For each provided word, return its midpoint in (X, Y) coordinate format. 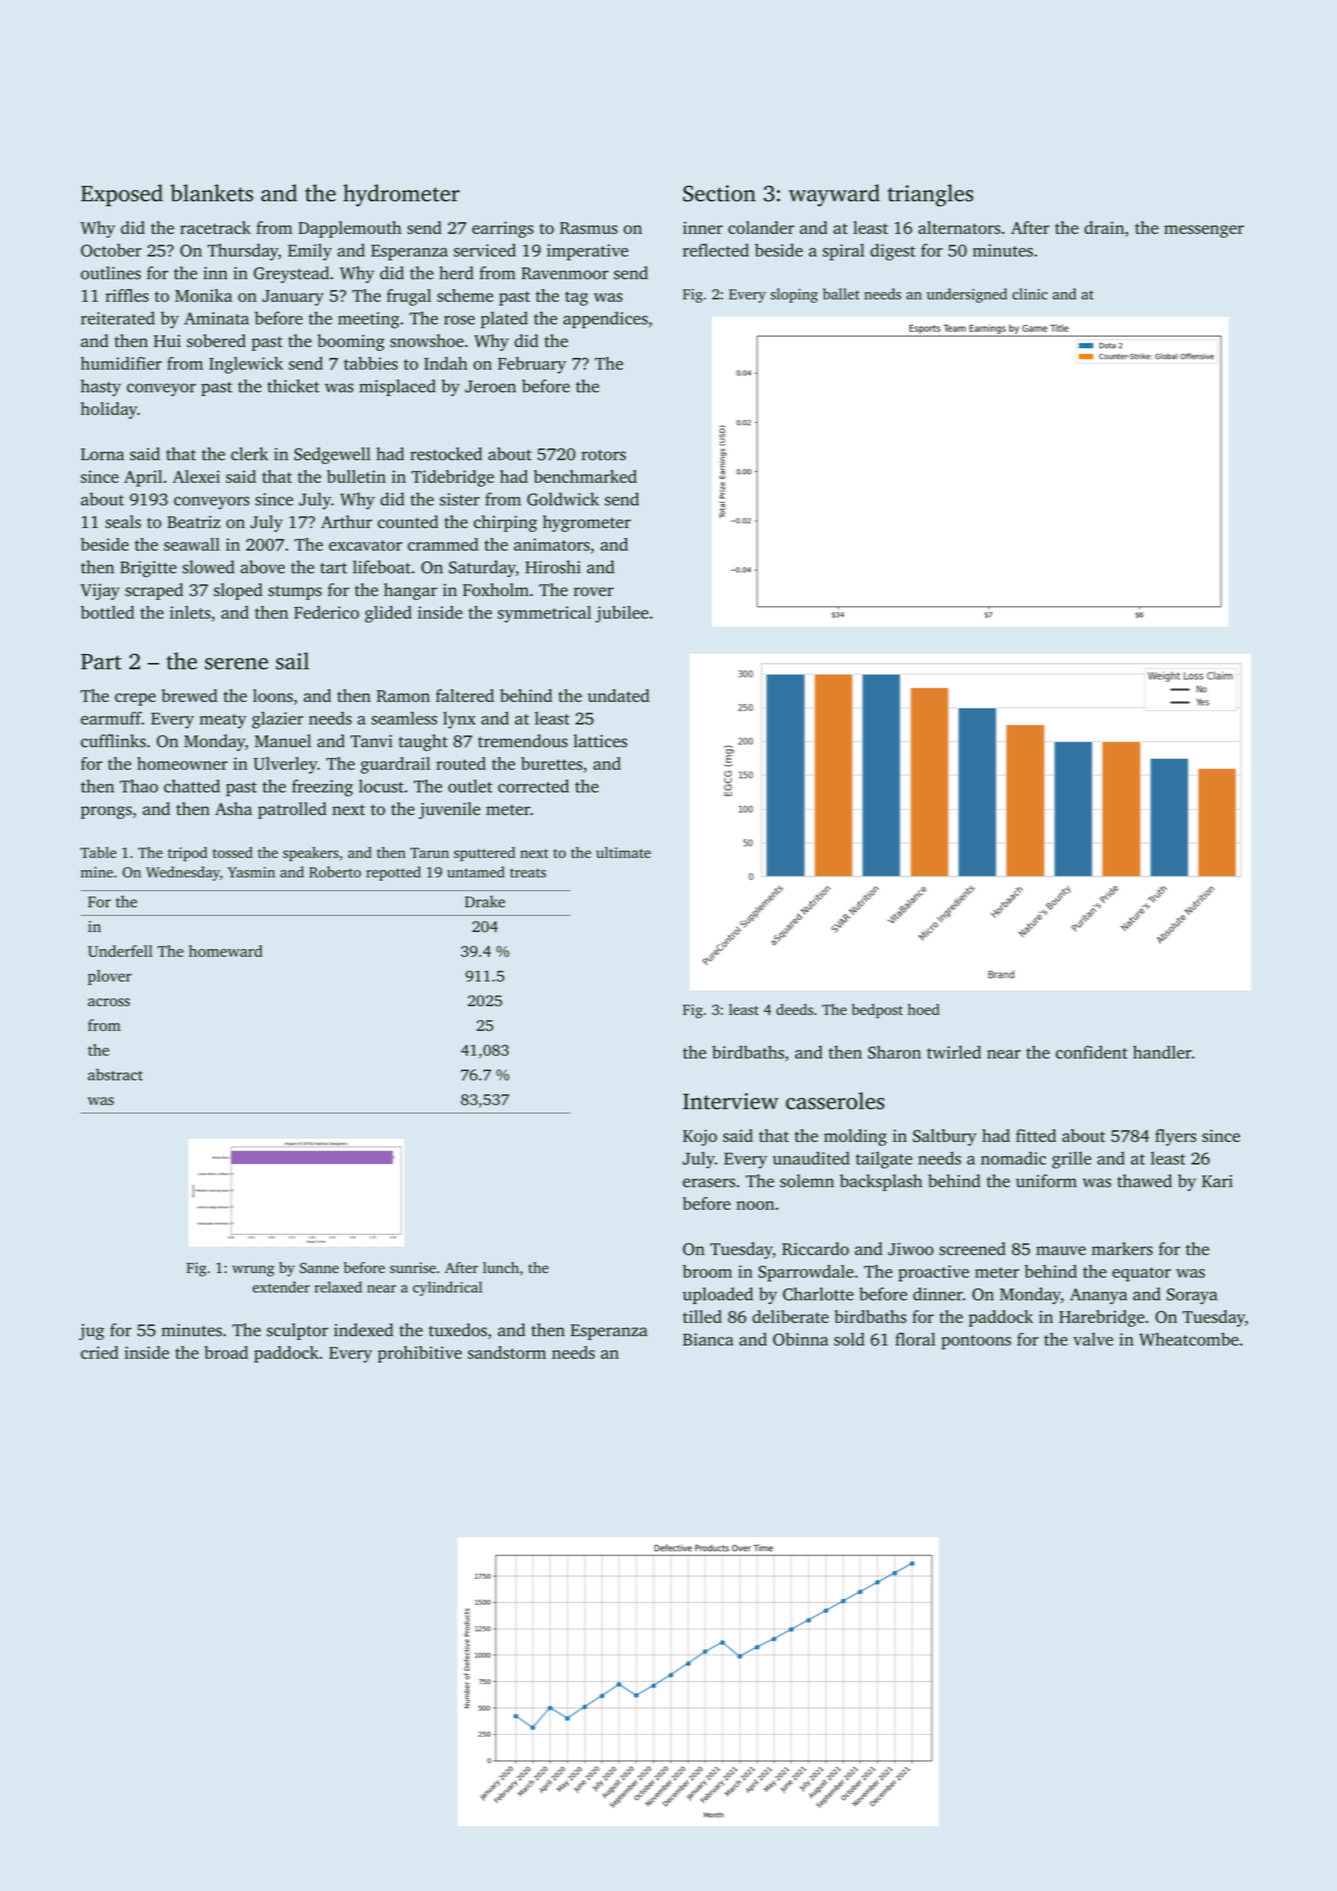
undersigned (967, 295)
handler (1162, 1052)
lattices (600, 741)
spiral (843, 252)
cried (100, 1352)
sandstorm (507, 1352)
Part (101, 662)
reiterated (118, 318)
